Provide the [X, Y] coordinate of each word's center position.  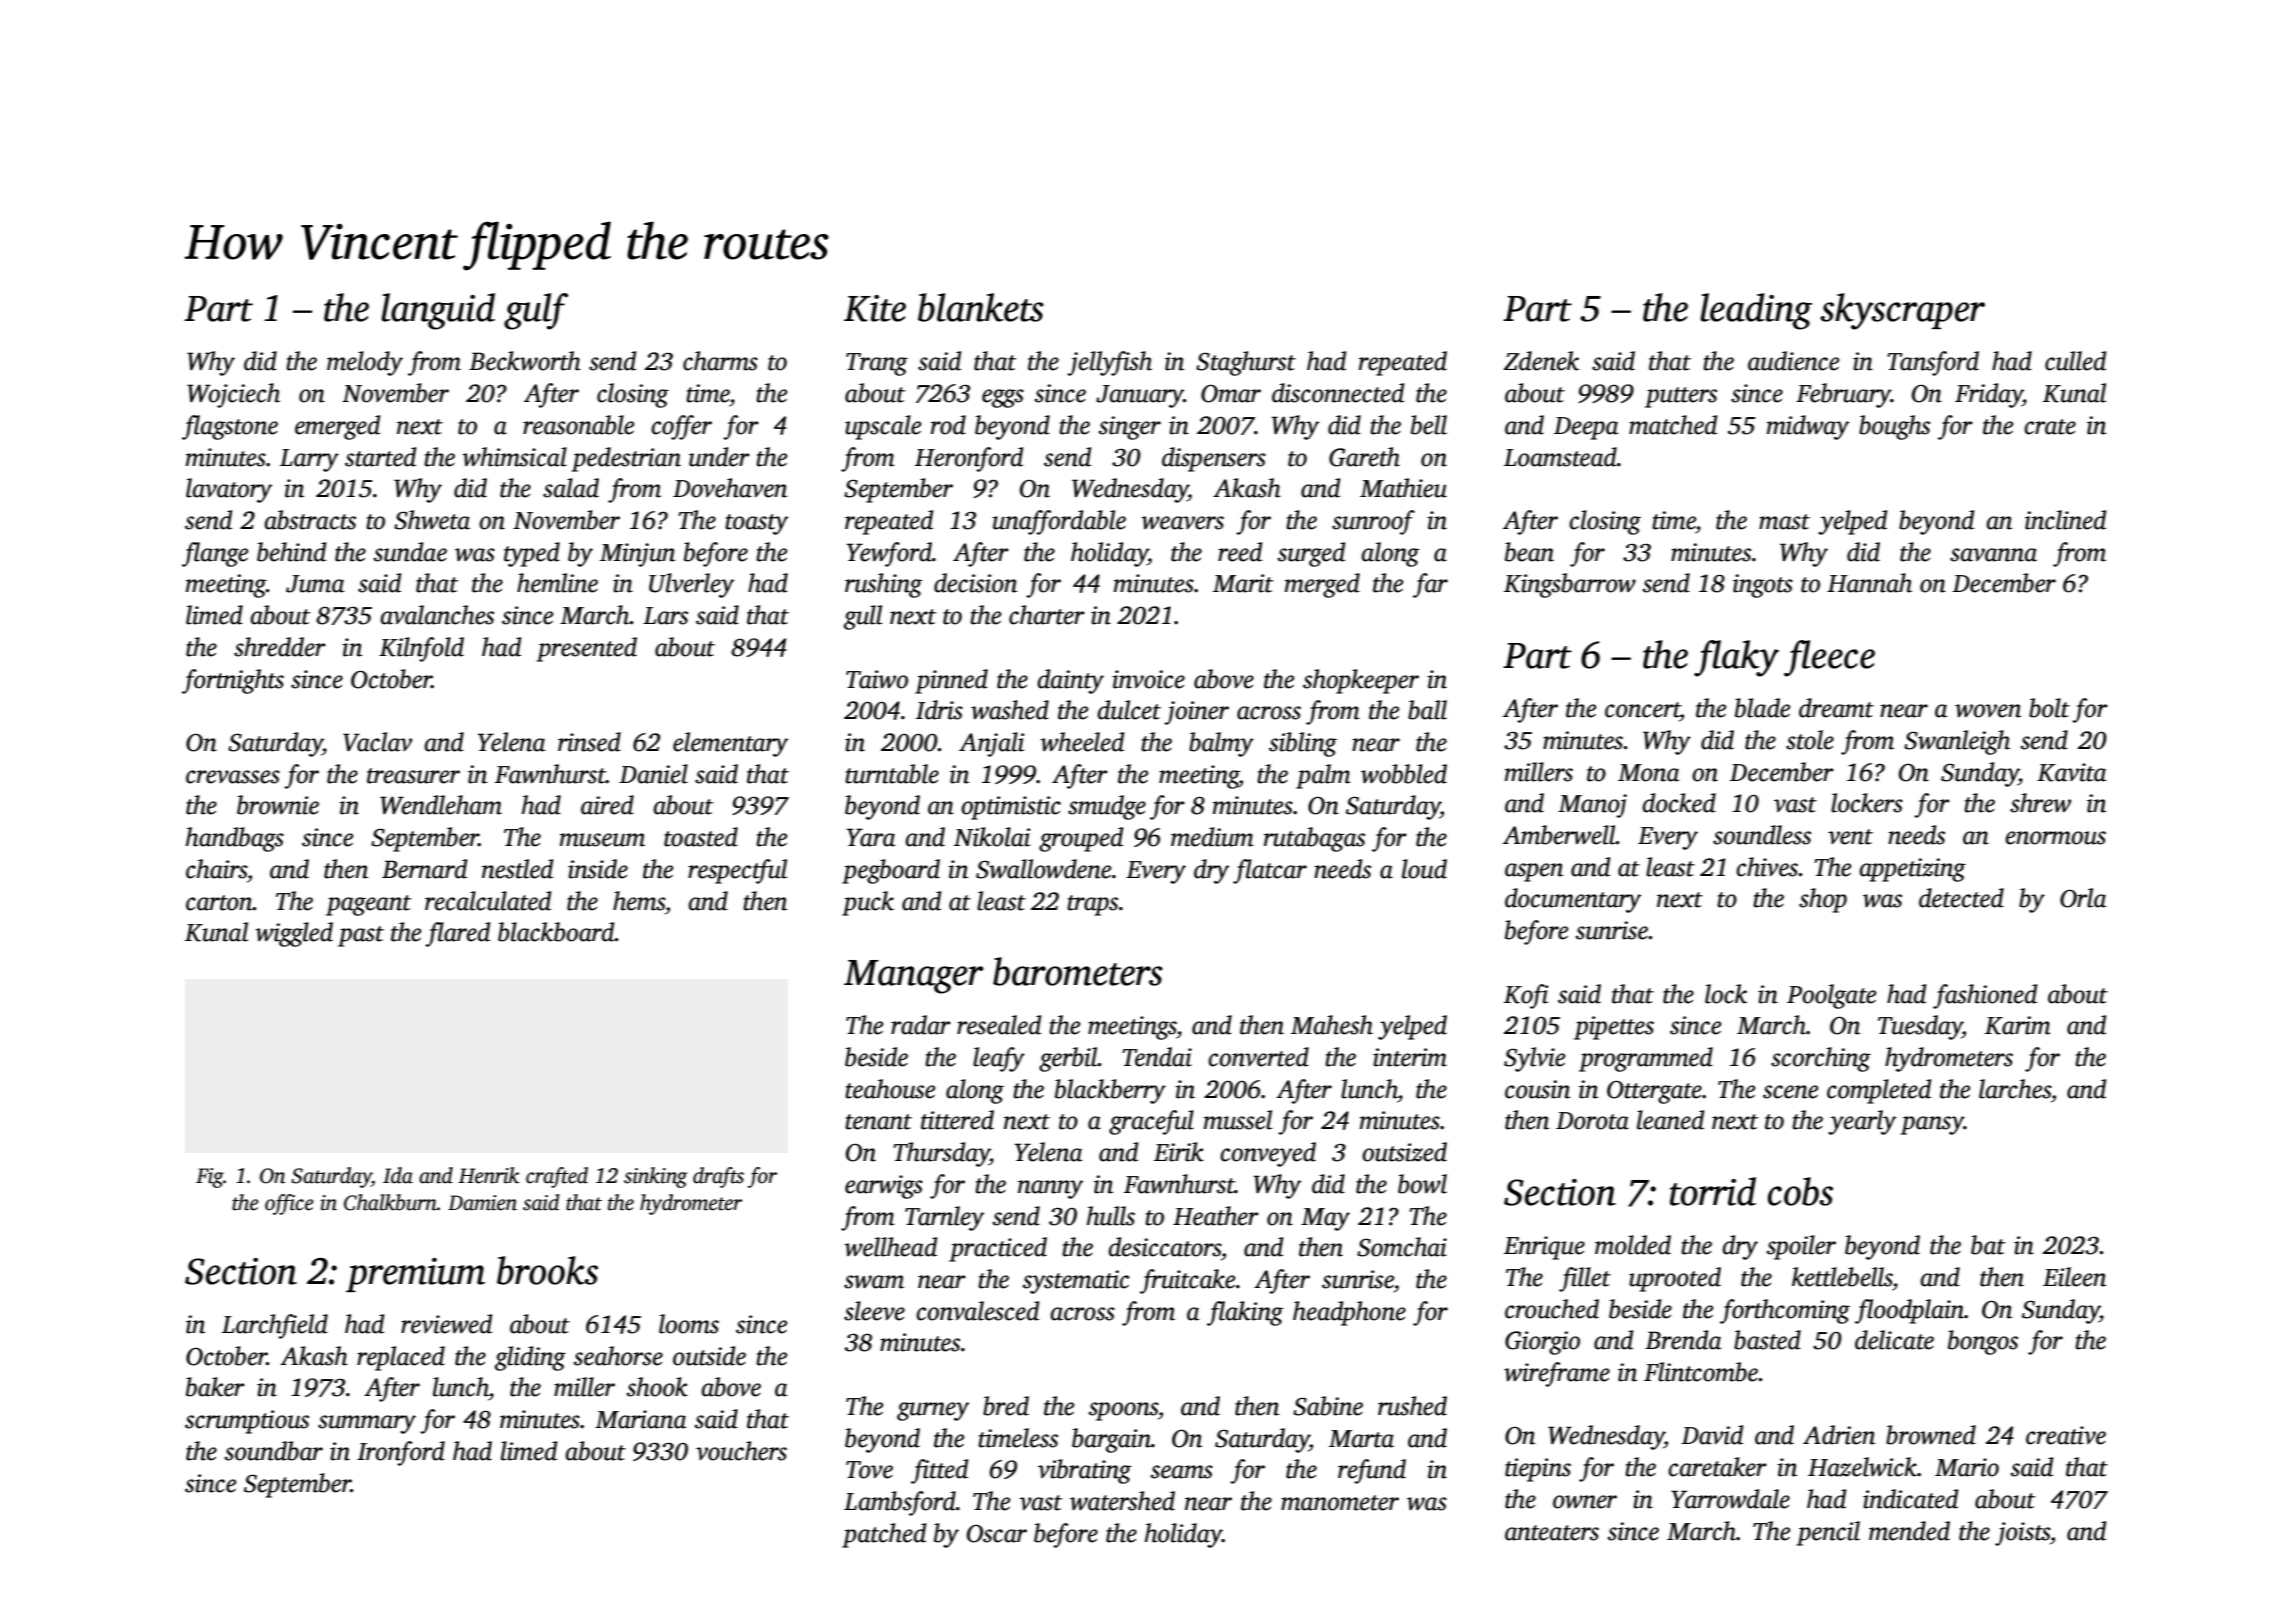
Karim [2018, 1025]
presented [587, 649]
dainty [1070, 681]
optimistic [1011, 808]
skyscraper [1902, 311]
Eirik [1179, 1152]
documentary [1573, 900]
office [289, 1204]
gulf [536, 311]
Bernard [424, 869]
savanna [1993, 555]
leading [1756, 311]
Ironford [401, 1453]
